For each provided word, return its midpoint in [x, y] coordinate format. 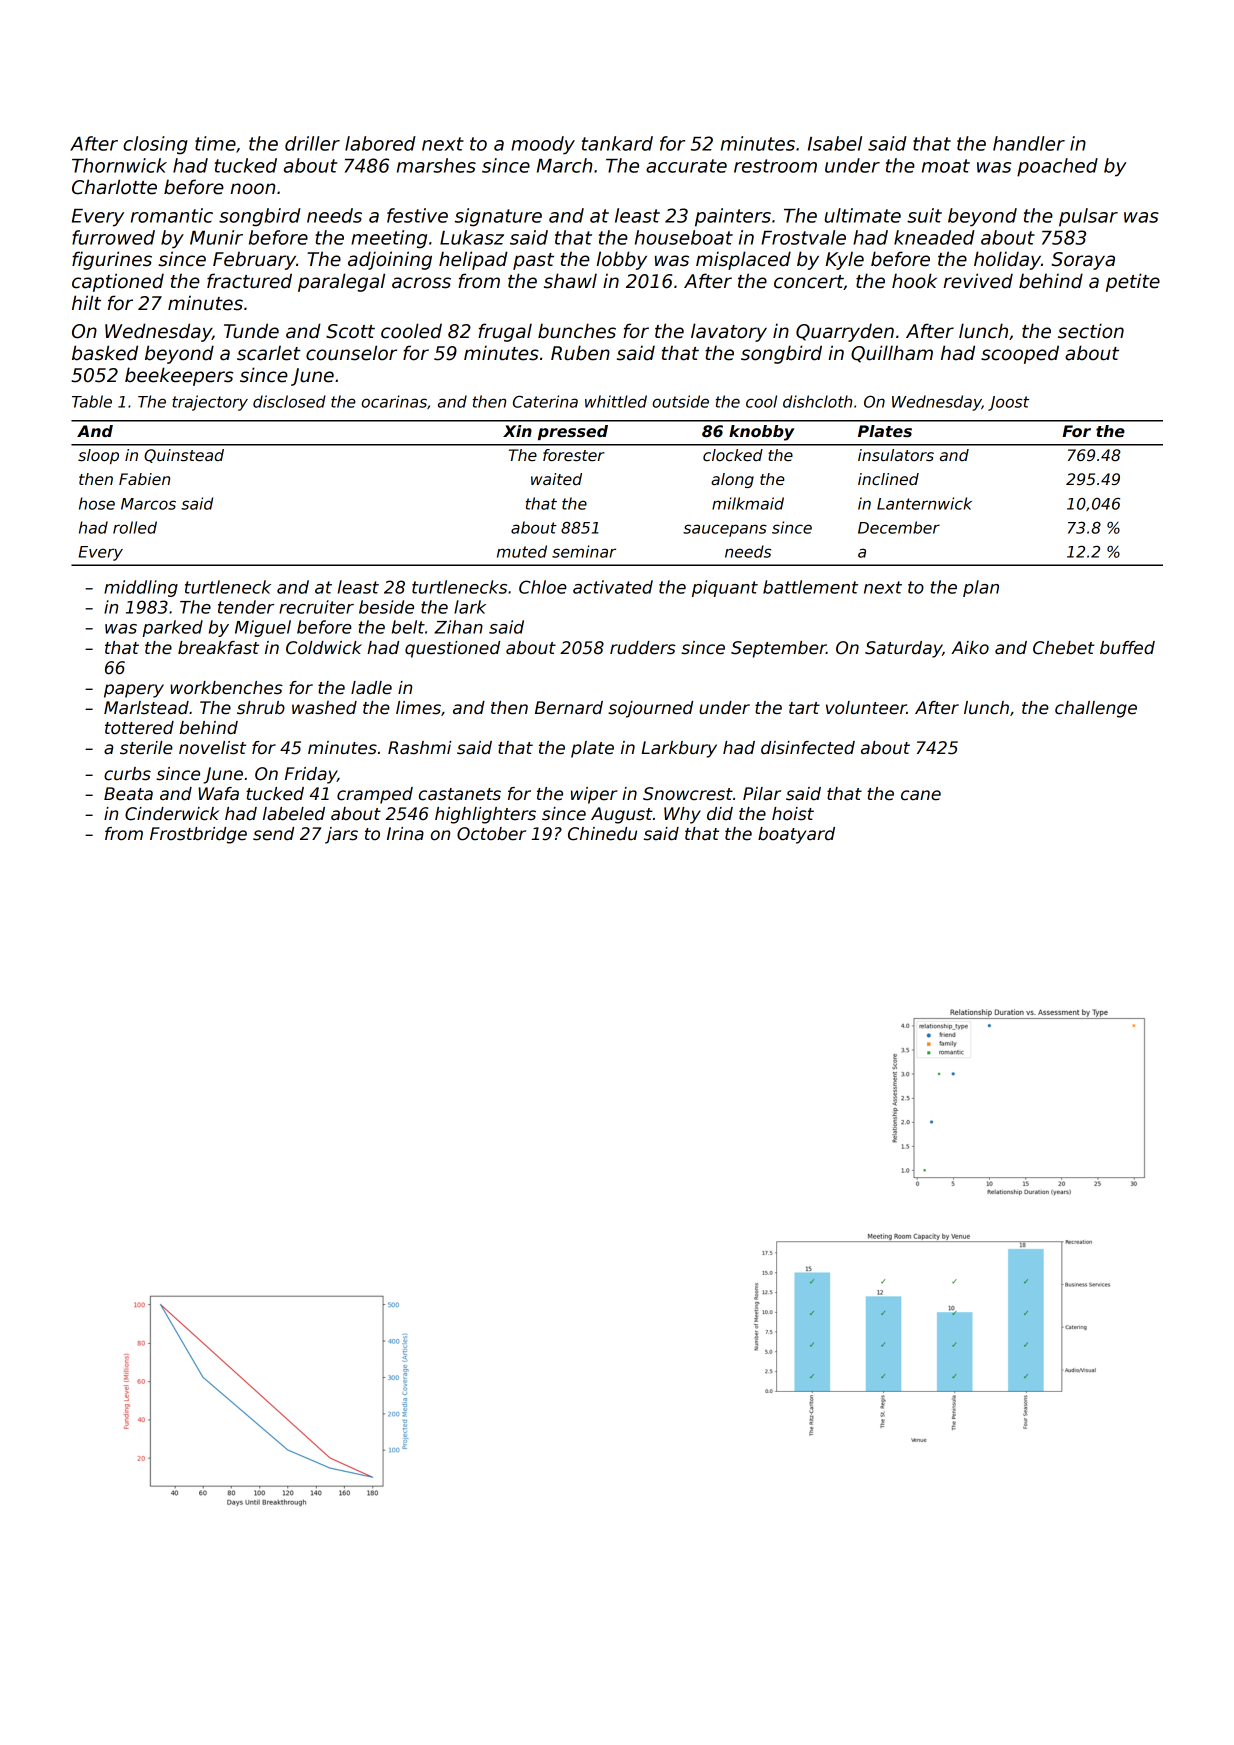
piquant [725, 588]
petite [1133, 282]
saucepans [725, 530]
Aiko [970, 648]
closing [155, 145]
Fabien [144, 479]
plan [981, 588]
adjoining [390, 260]
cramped [375, 795]
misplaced [743, 260]
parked [172, 628]
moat [946, 166]
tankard [617, 143]
